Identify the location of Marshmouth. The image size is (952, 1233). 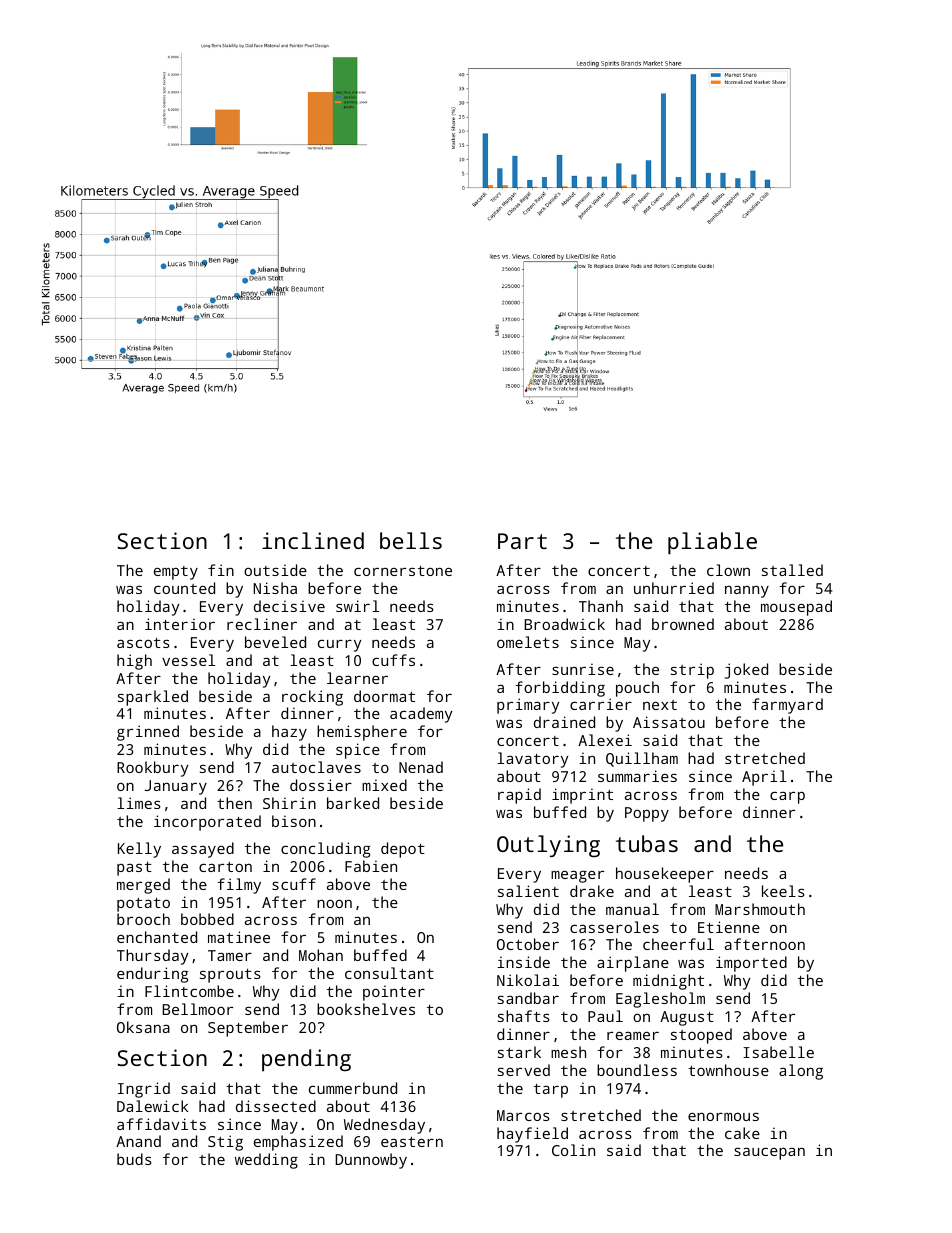
(760, 909).
